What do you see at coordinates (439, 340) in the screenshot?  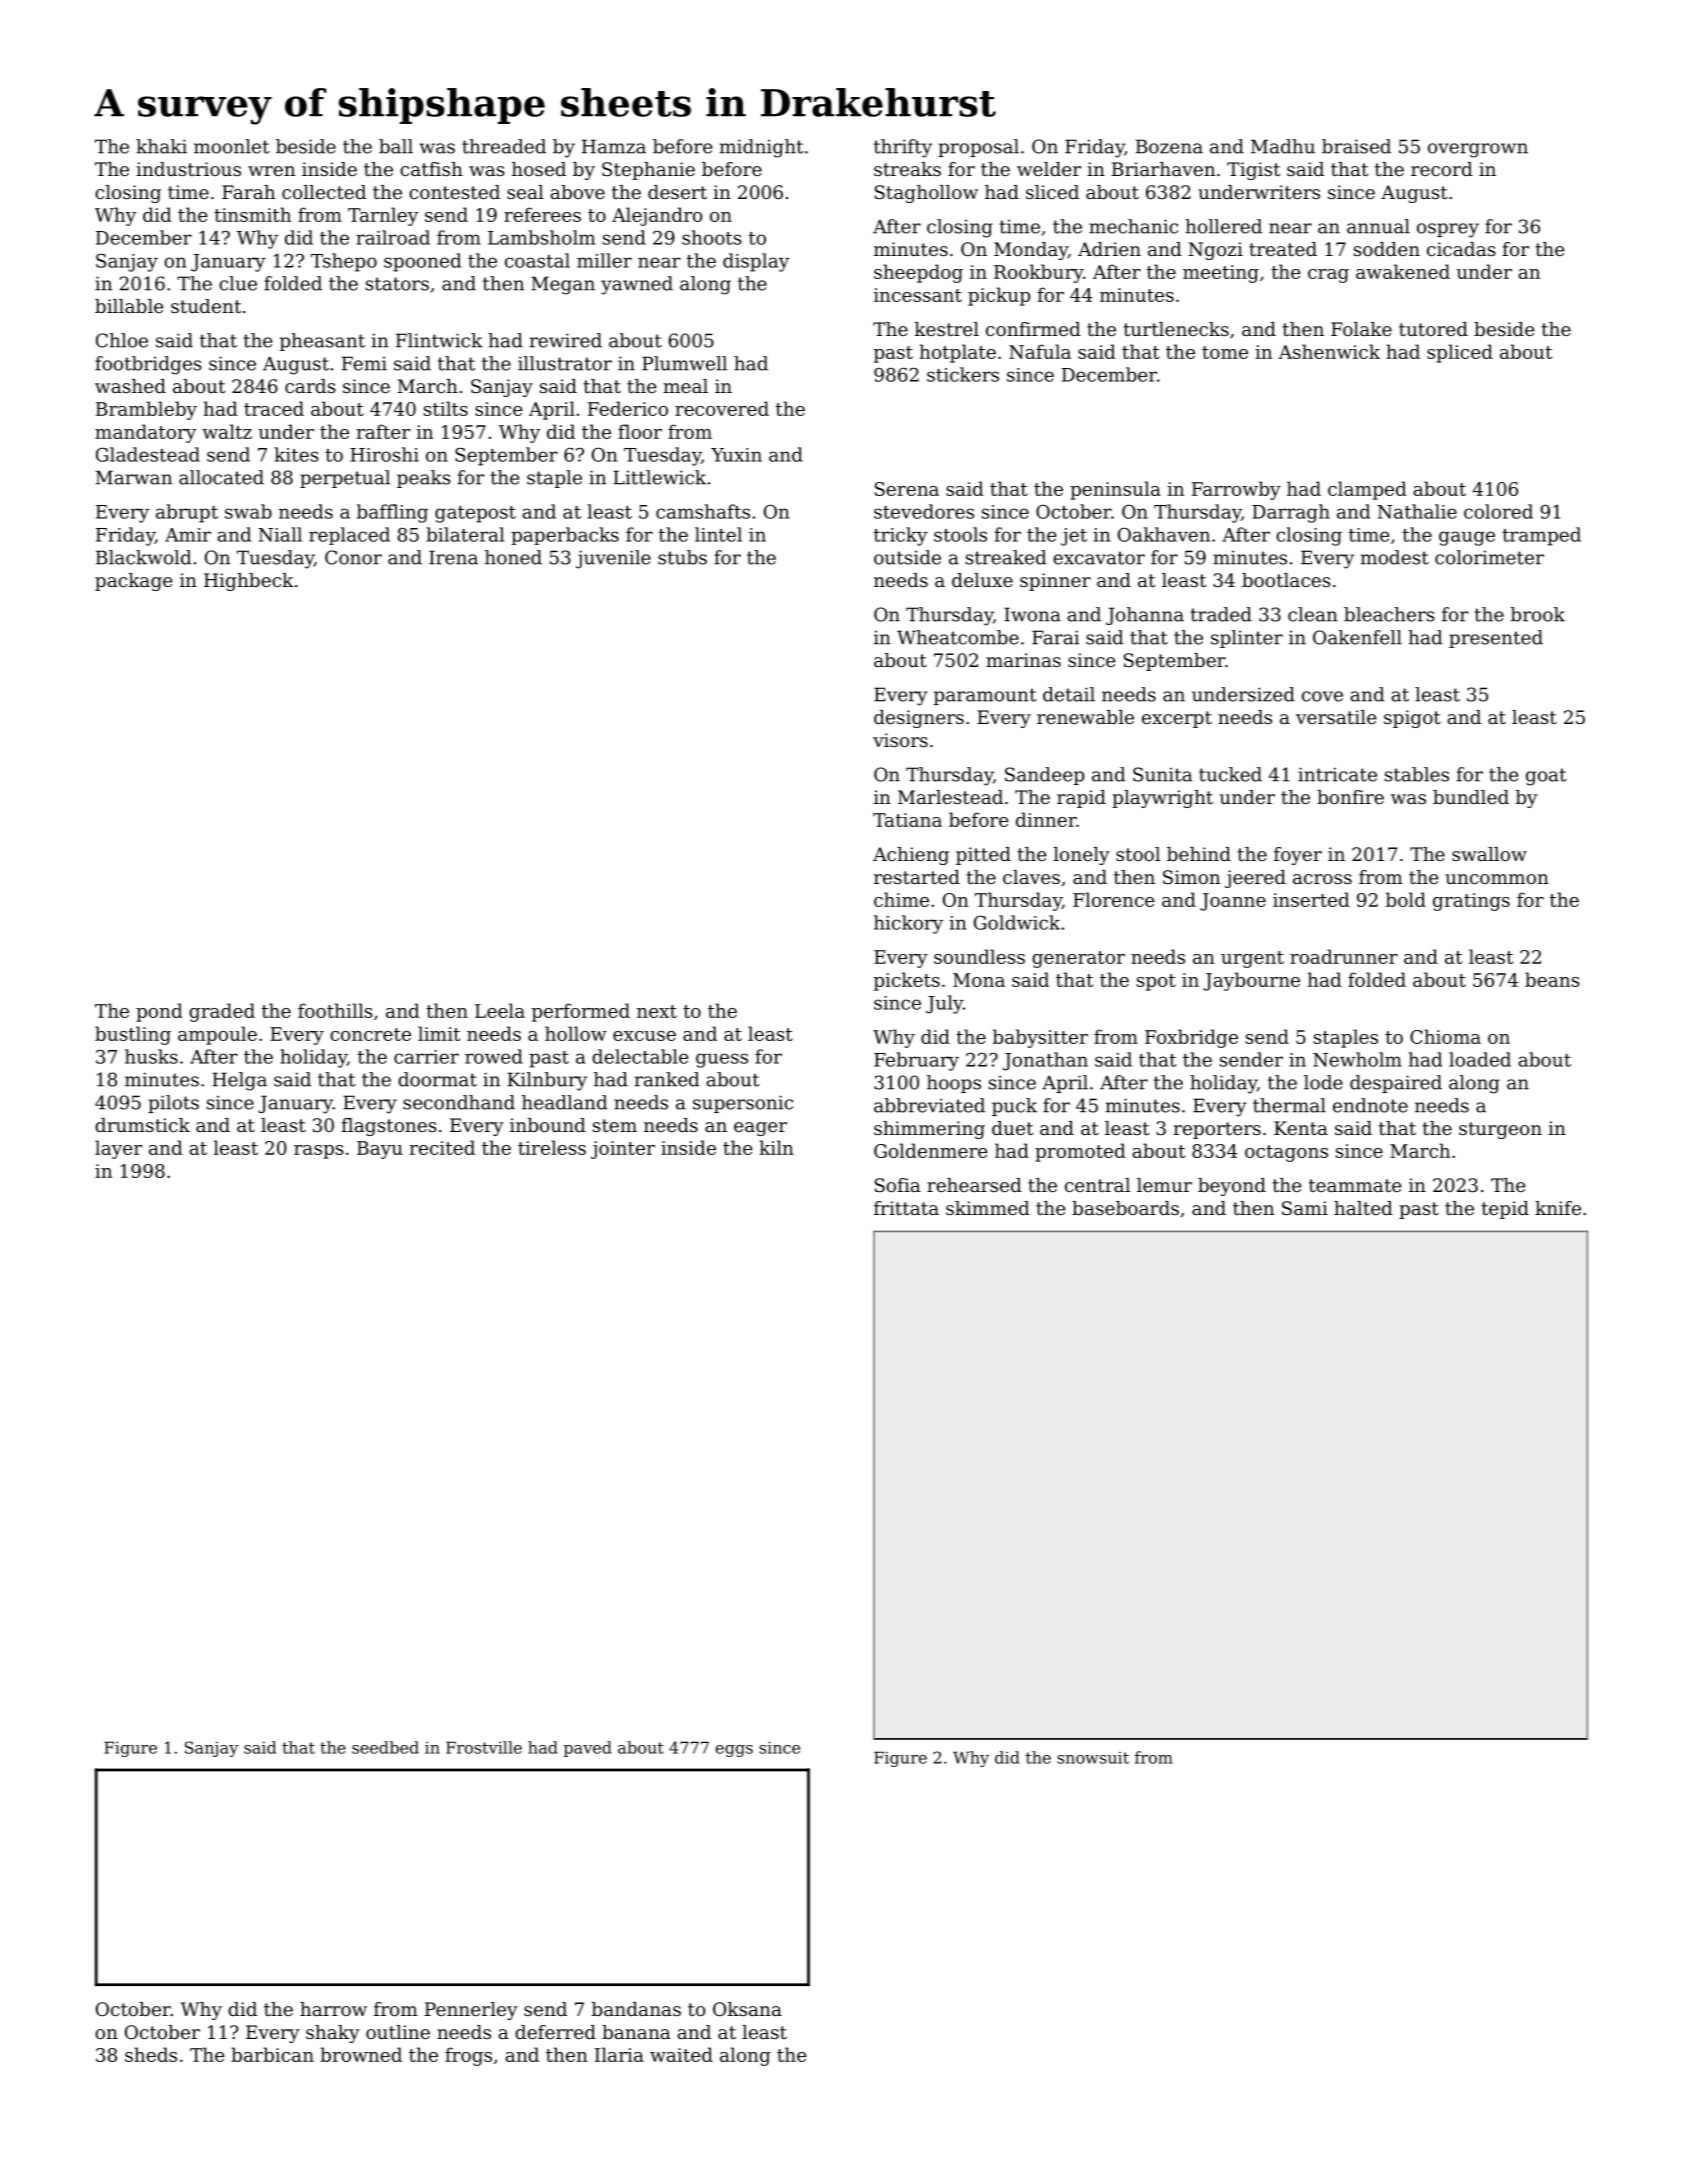 I see `Flintwick` at bounding box center [439, 340].
